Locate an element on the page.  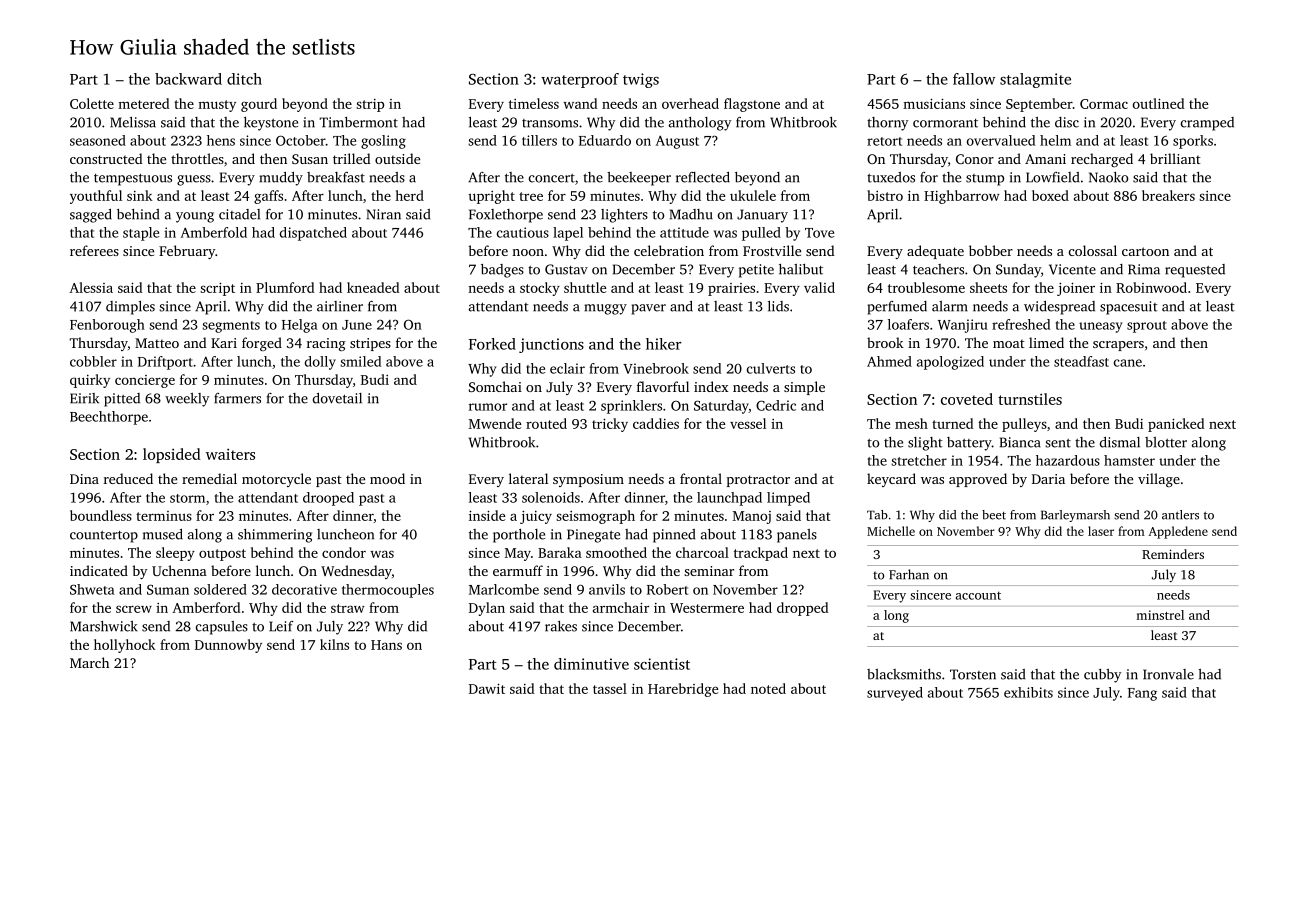
launchpad is located at coordinates (729, 499).
